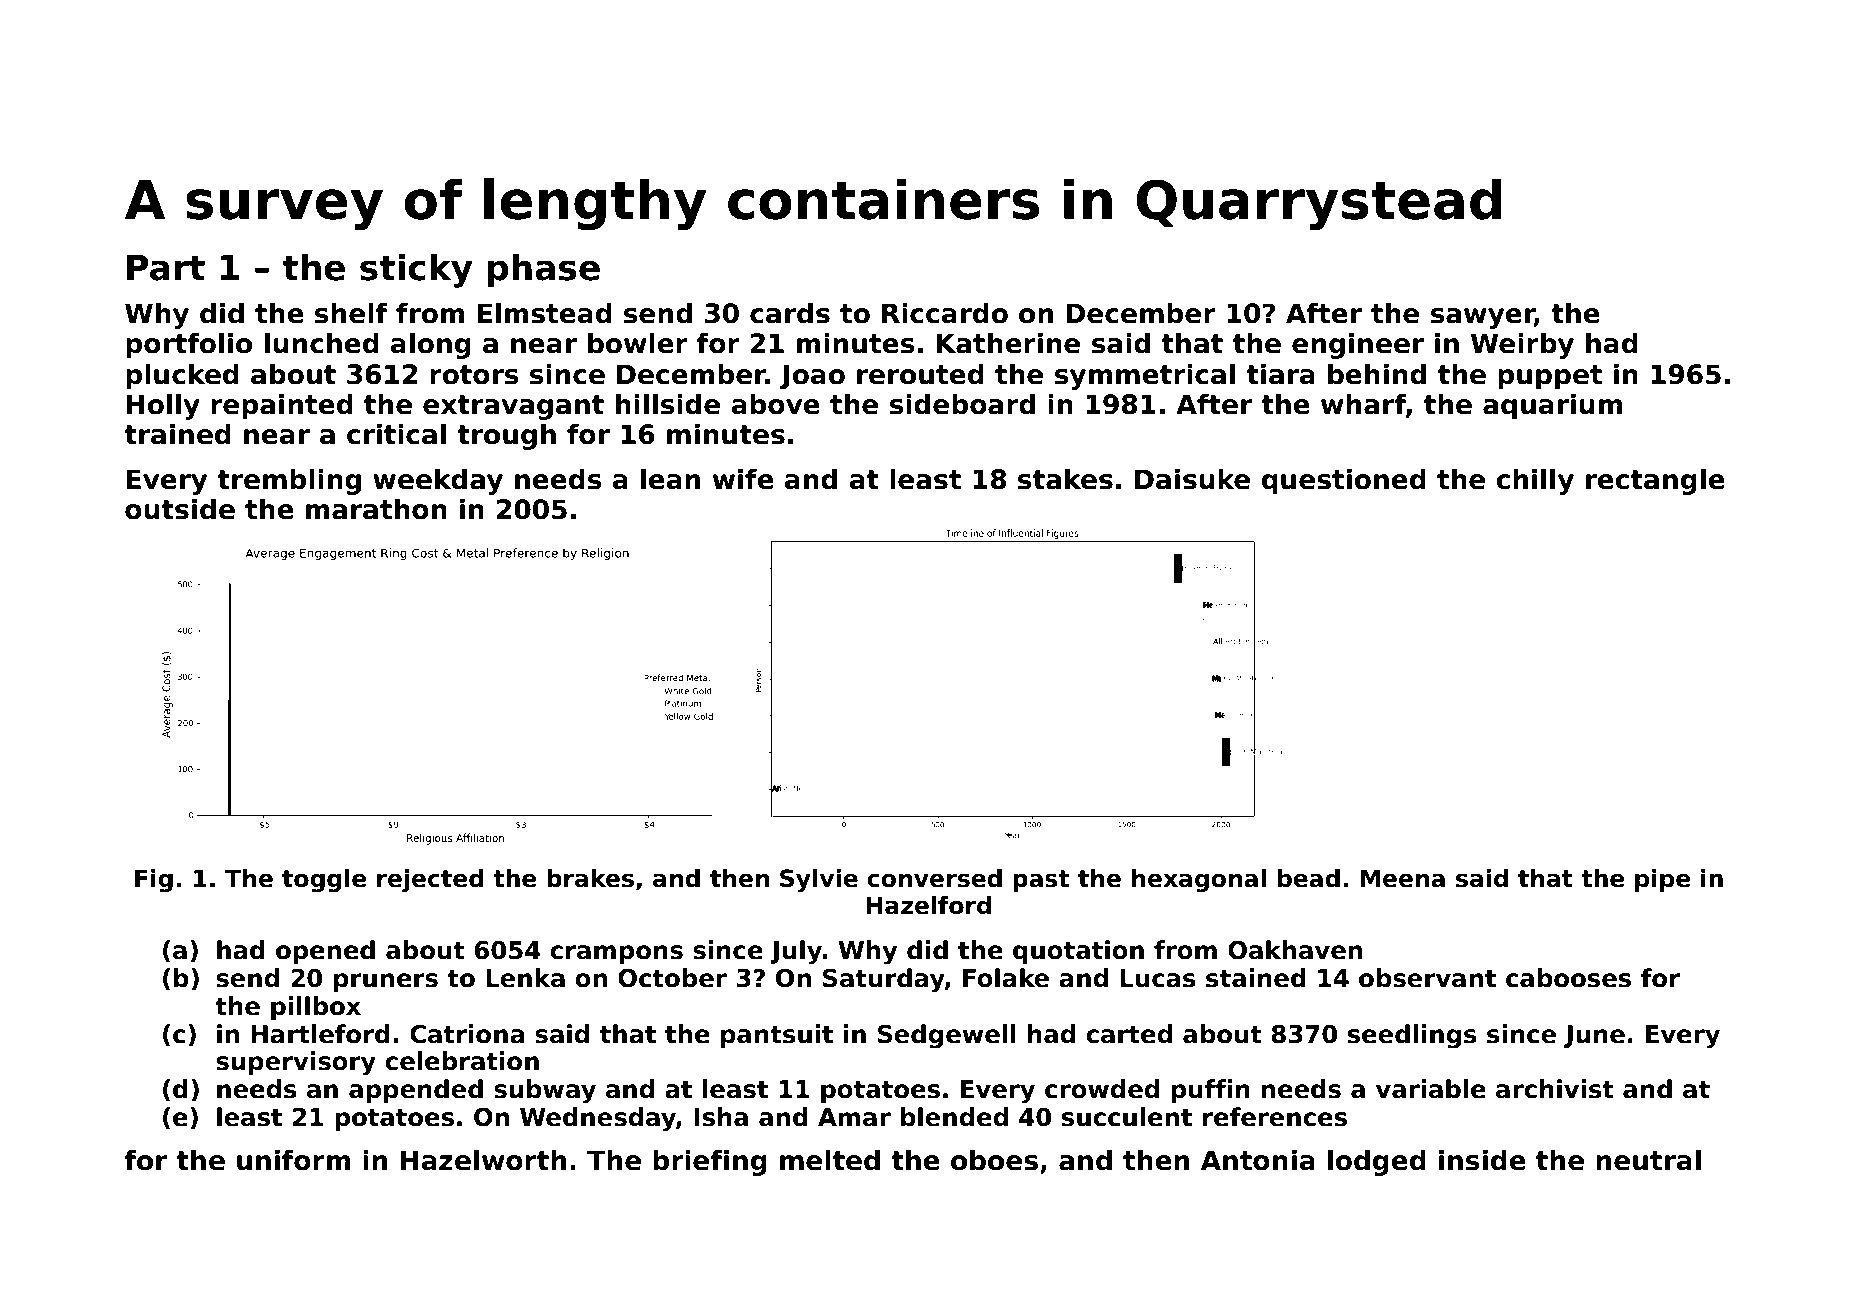 This screenshot has width=1858, height=1313. I want to click on stakes, so click(1065, 479).
